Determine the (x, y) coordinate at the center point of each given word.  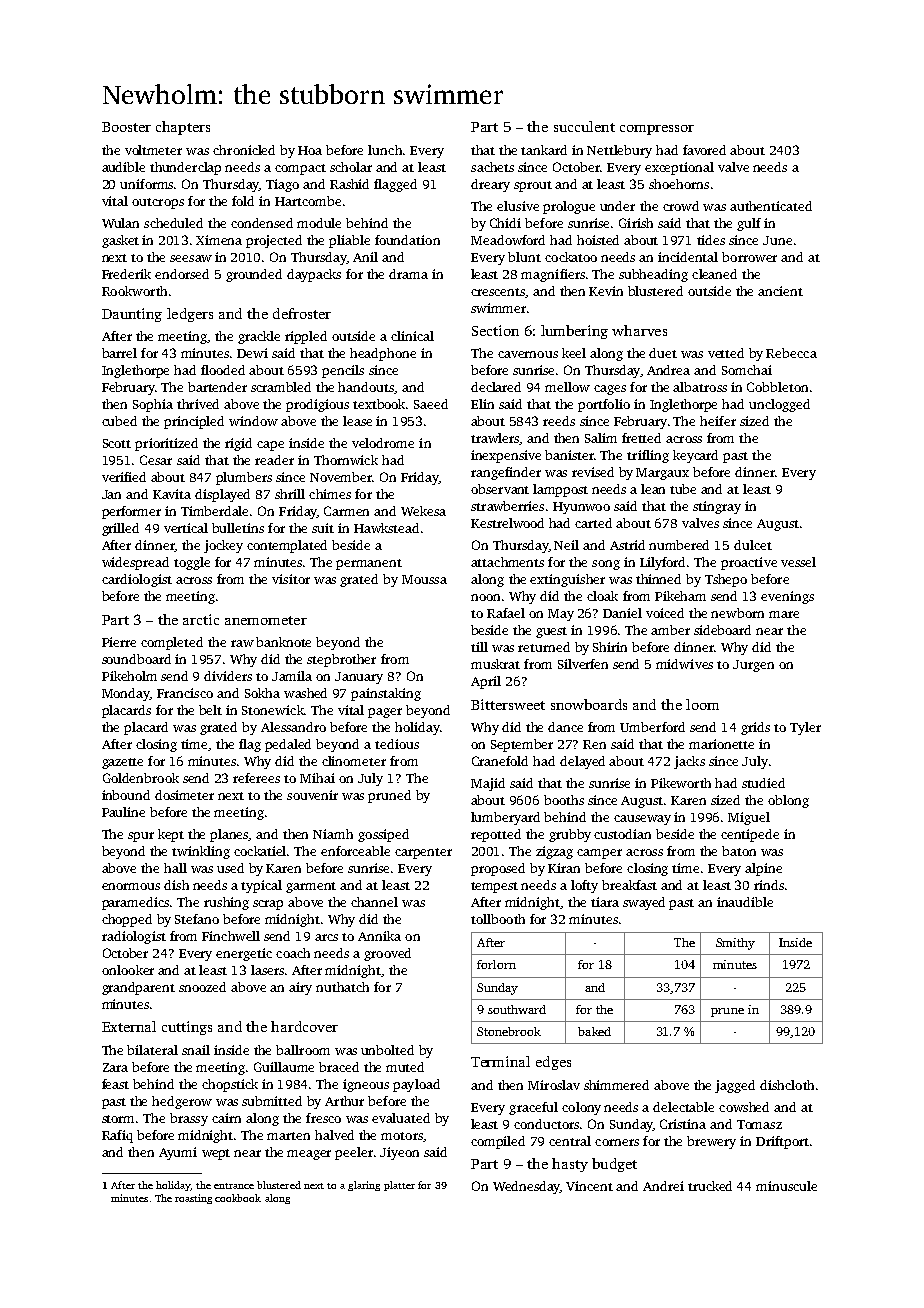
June (777, 240)
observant (500, 489)
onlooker (128, 970)
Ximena (219, 240)
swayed (644, 903)
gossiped (383, 835)
